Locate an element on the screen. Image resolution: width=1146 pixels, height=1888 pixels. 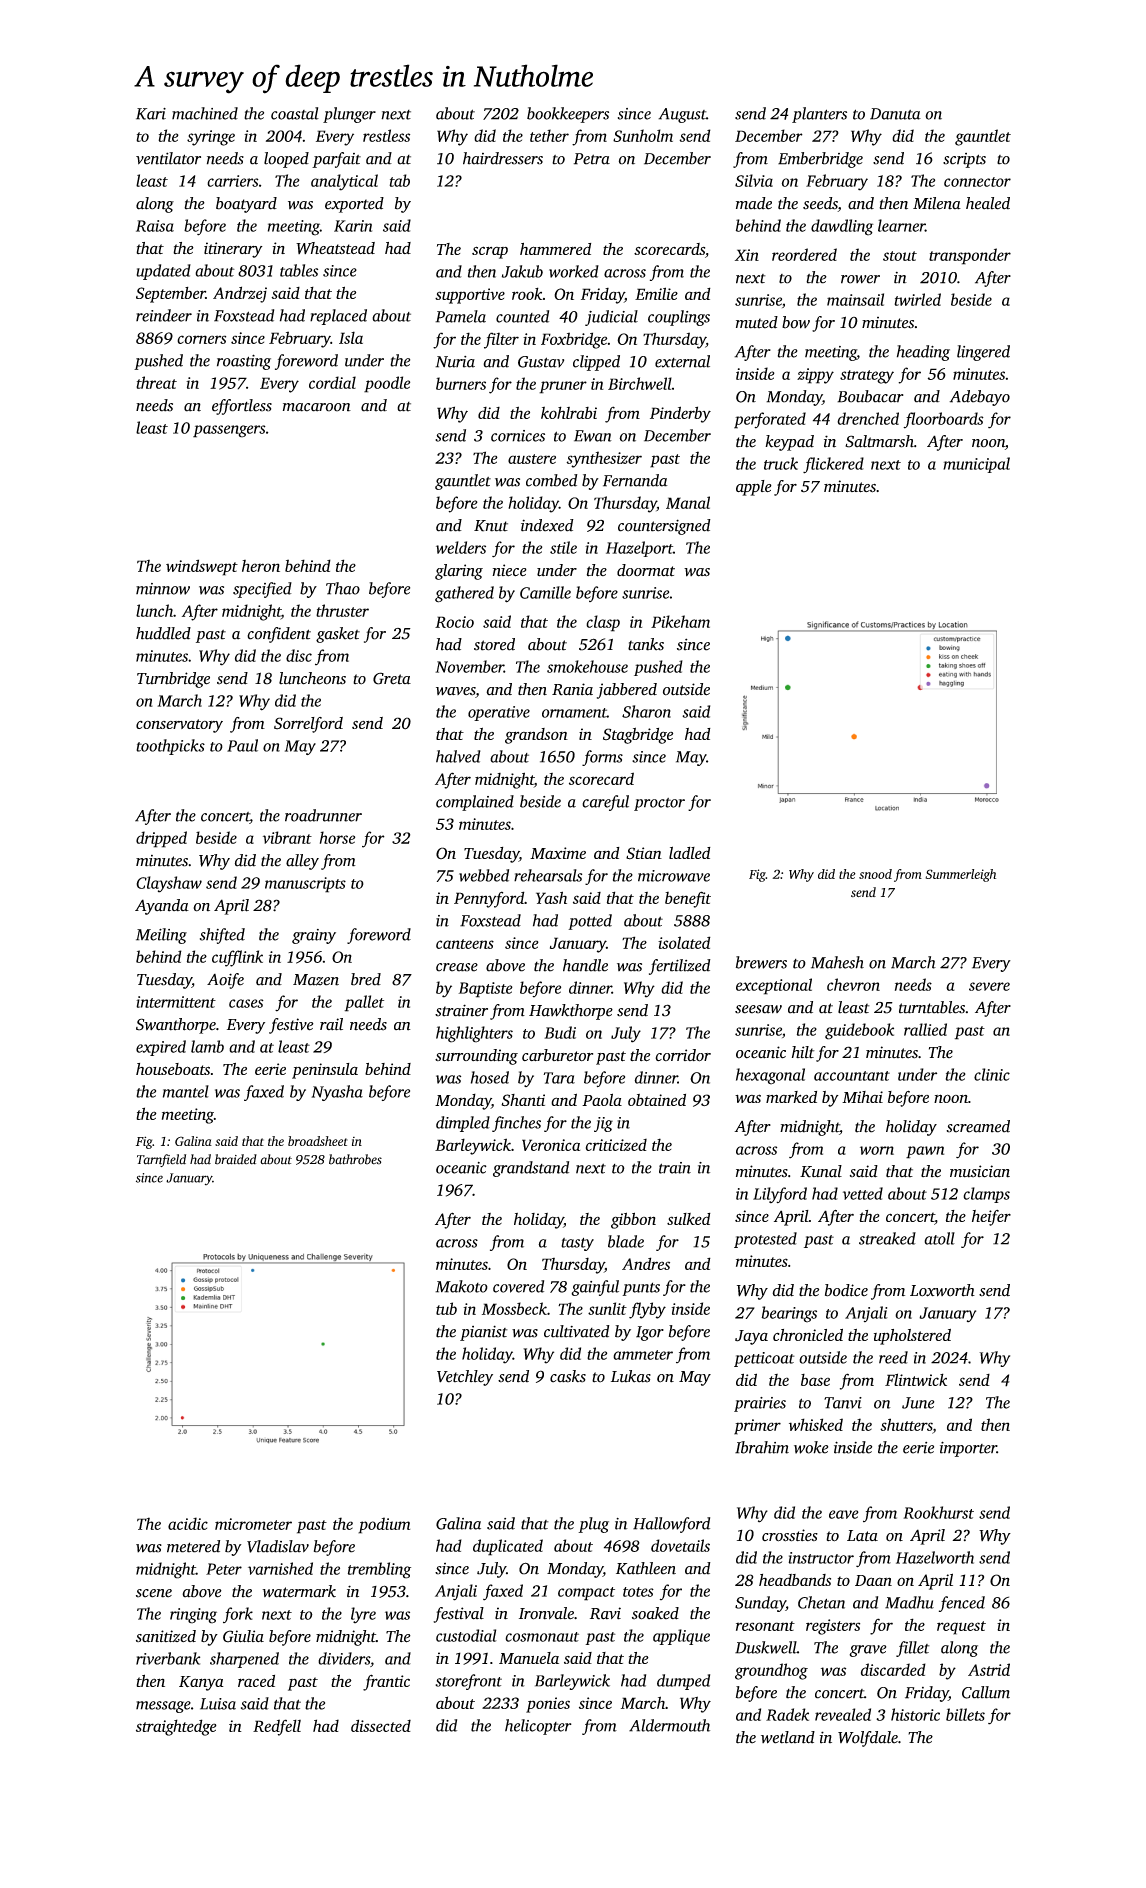
braided is located at coordinates (236, 1159).
